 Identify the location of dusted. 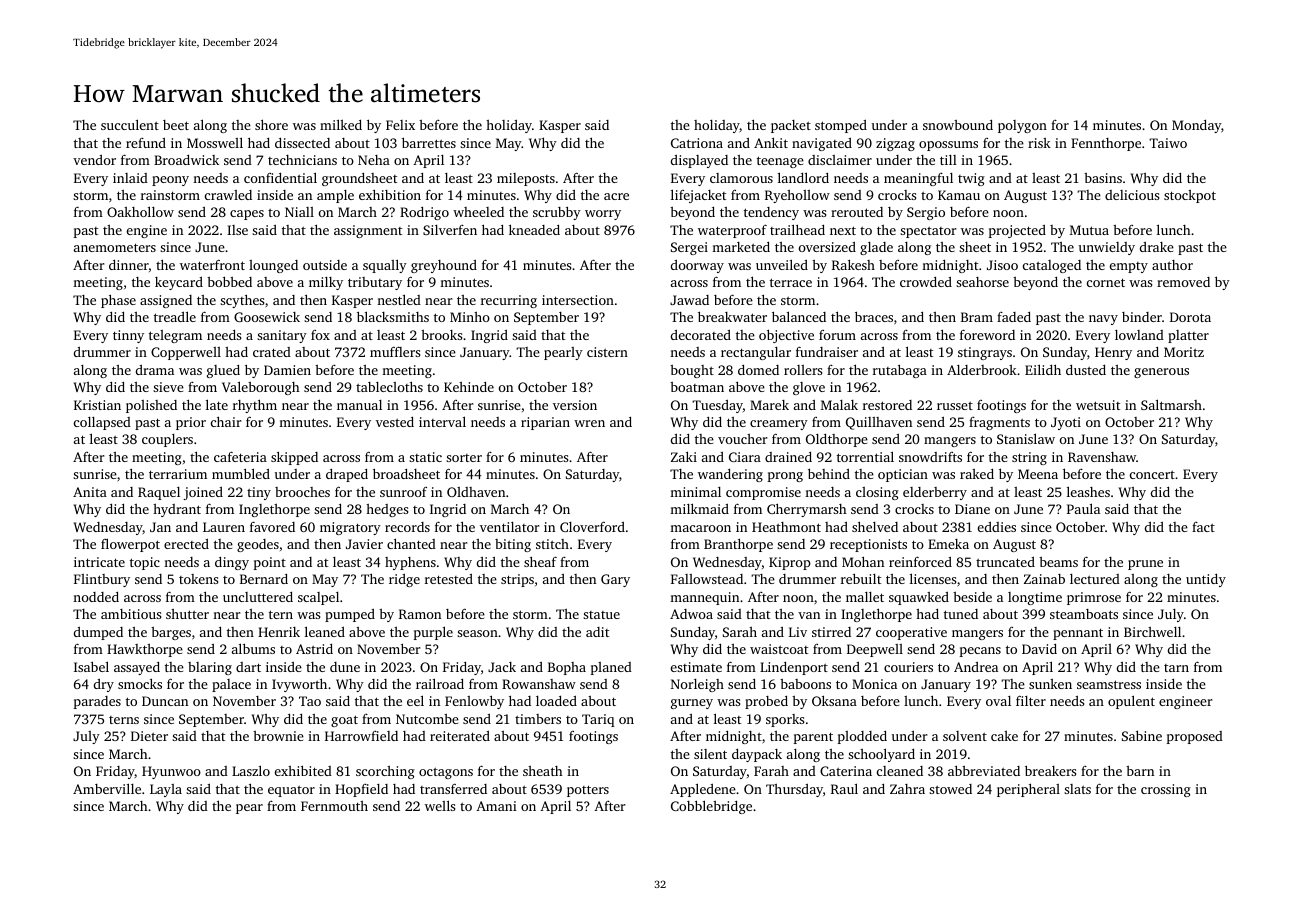
(1086, 370).
